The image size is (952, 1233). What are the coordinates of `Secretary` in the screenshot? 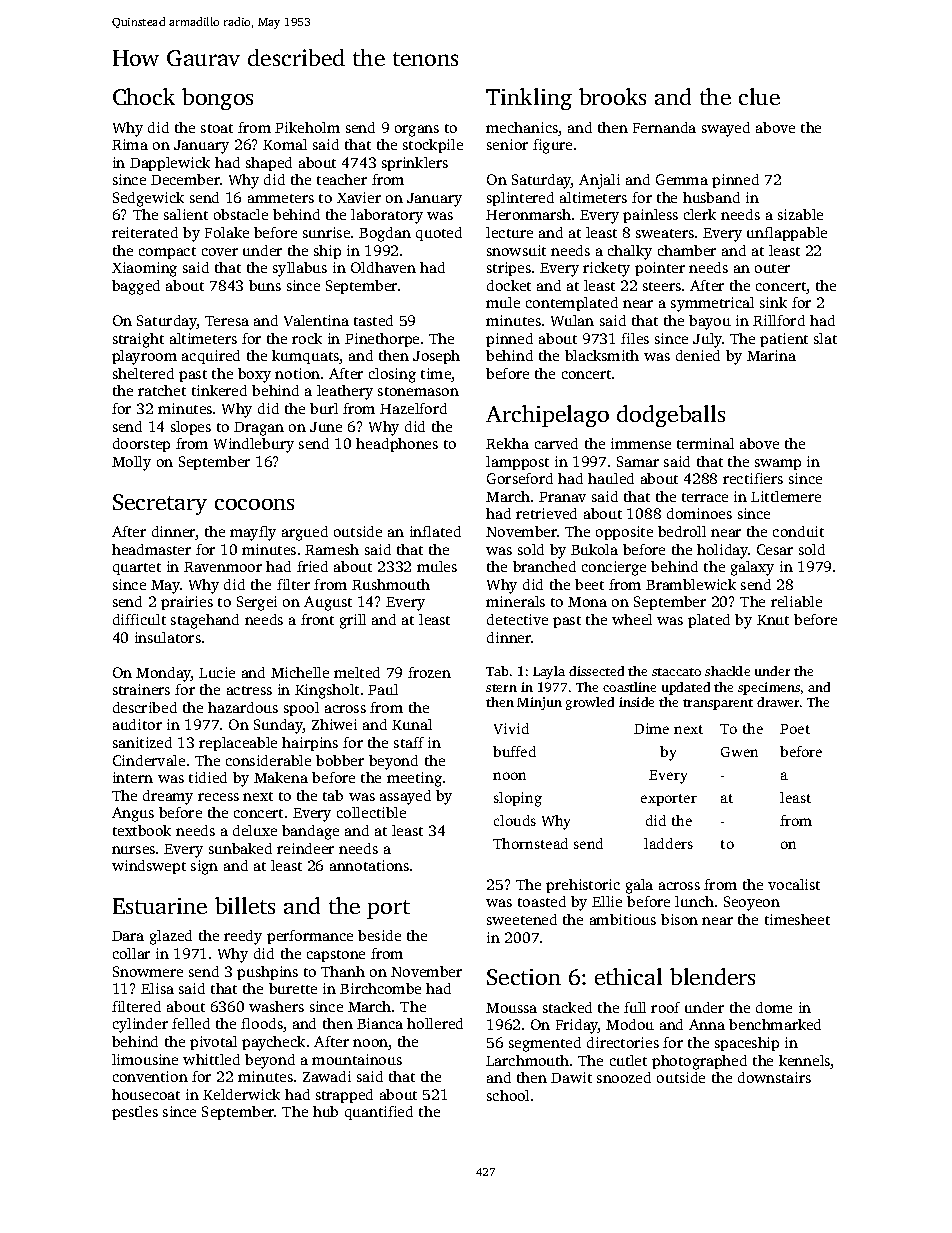 It's located at (160, 504).
